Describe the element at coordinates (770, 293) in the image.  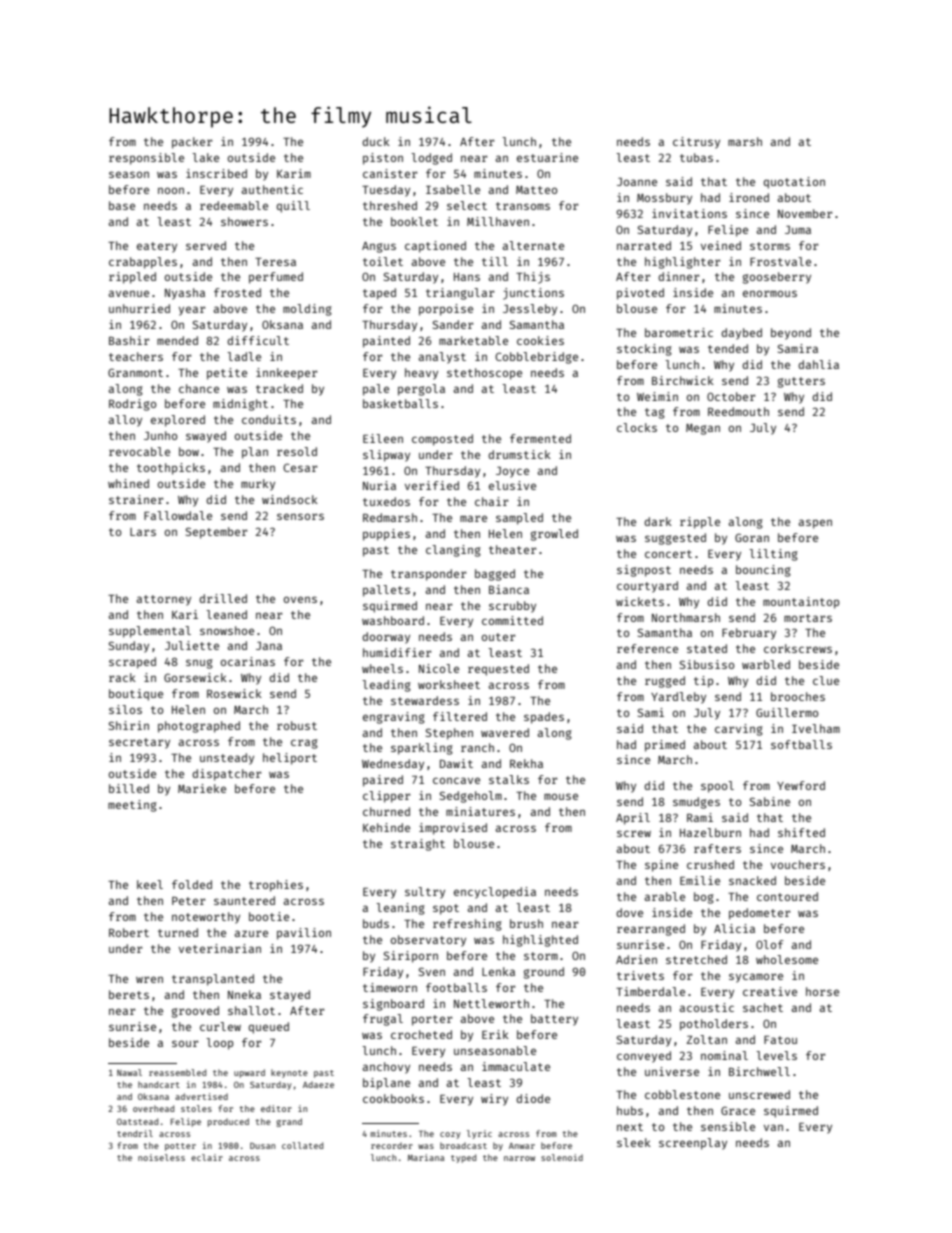
I see `enormous` at that location.
